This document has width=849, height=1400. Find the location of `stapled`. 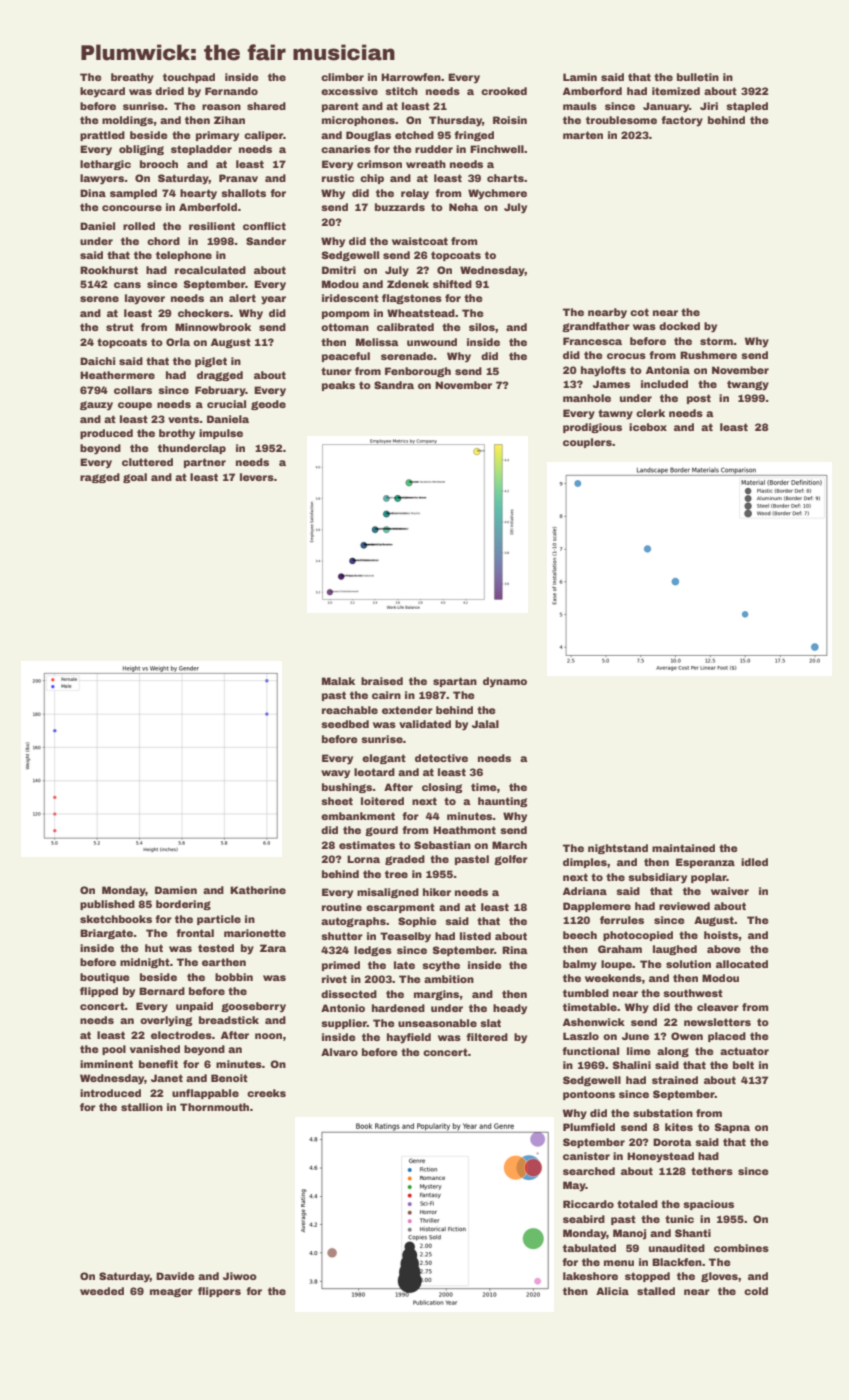

stapled is located at coordinates (747, 107).
